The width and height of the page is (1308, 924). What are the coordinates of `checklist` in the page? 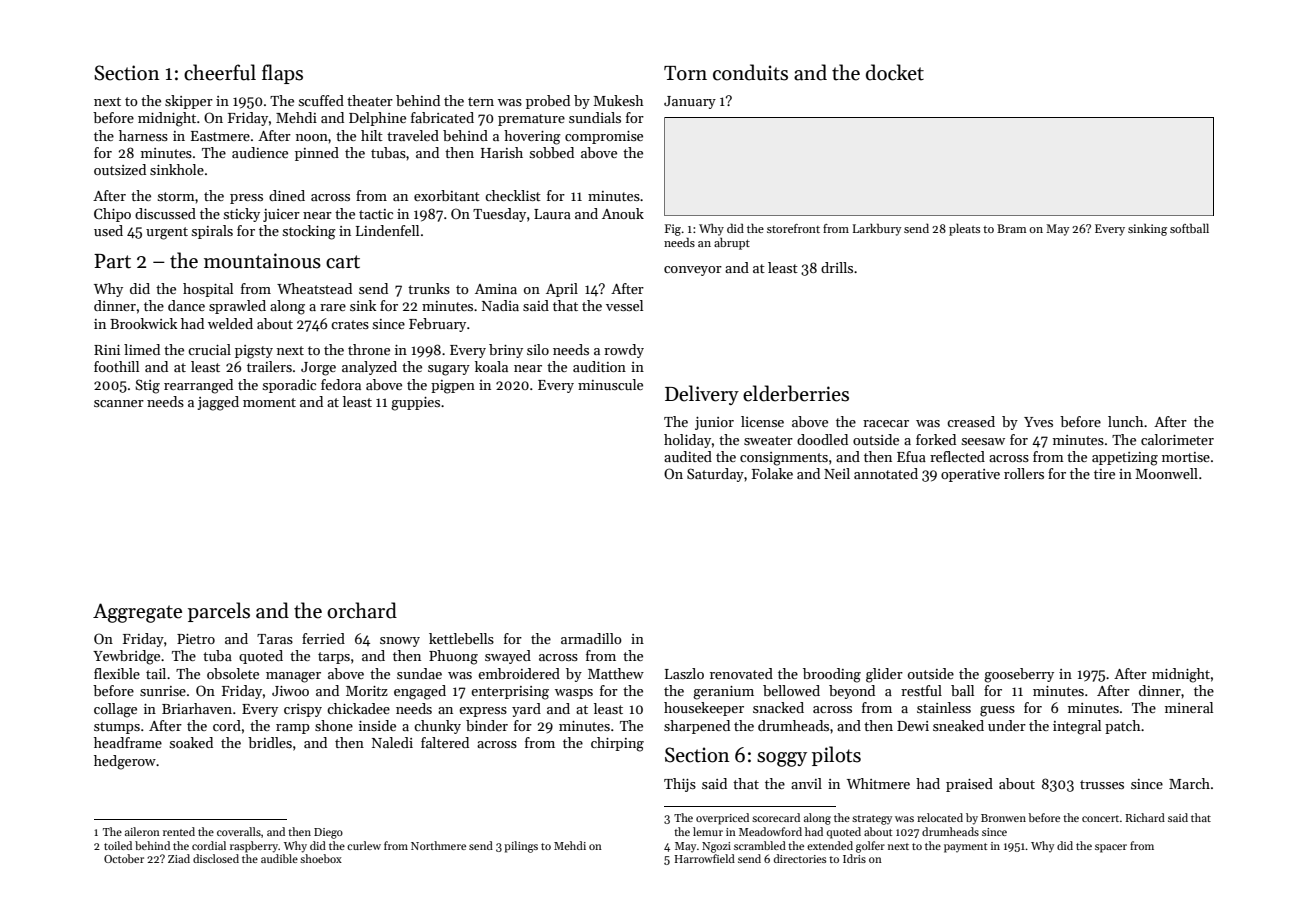 It's located at (513, 195).
